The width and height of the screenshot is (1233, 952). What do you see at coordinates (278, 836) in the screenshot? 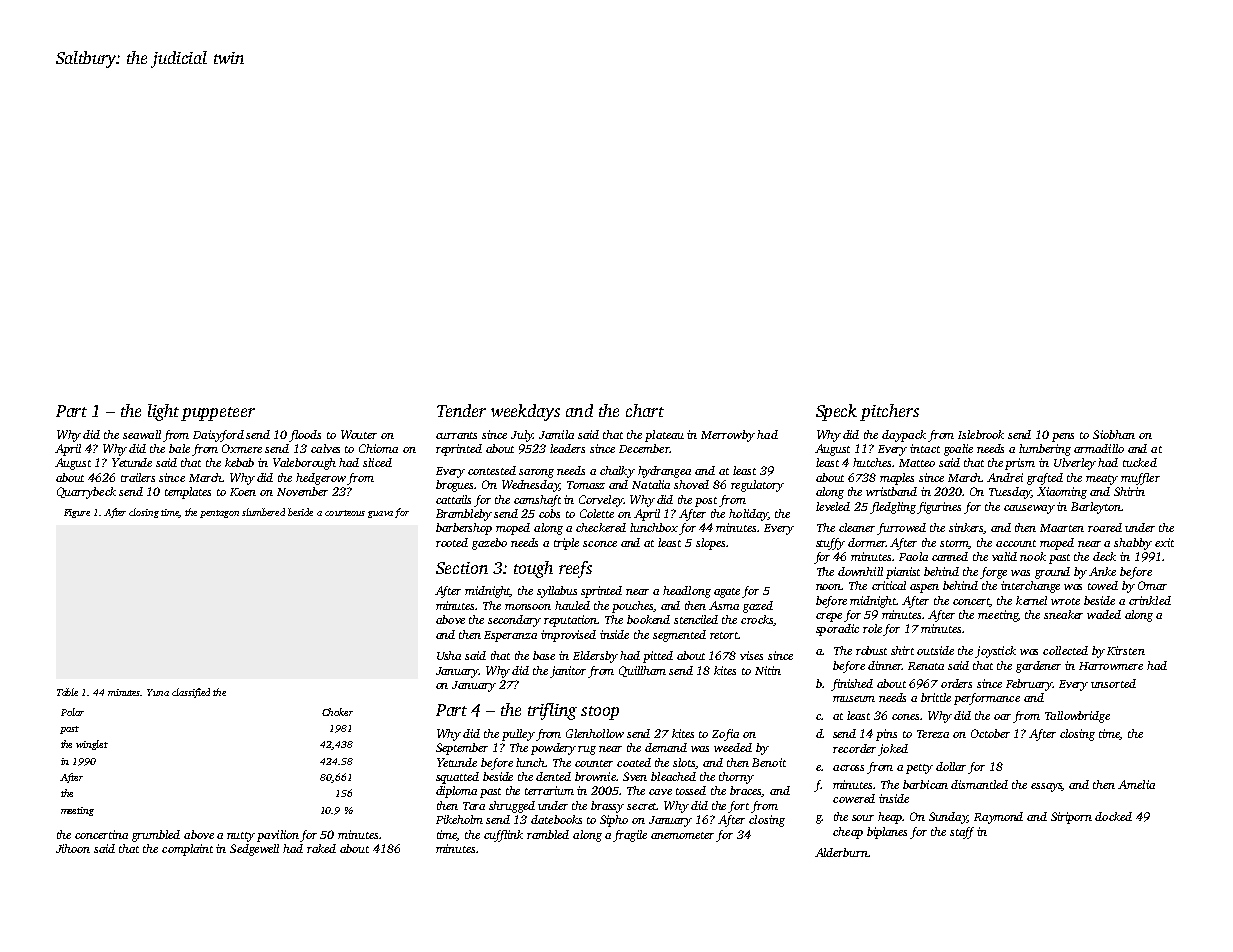
I see `pavilion` at bounding box center [278, 836].
